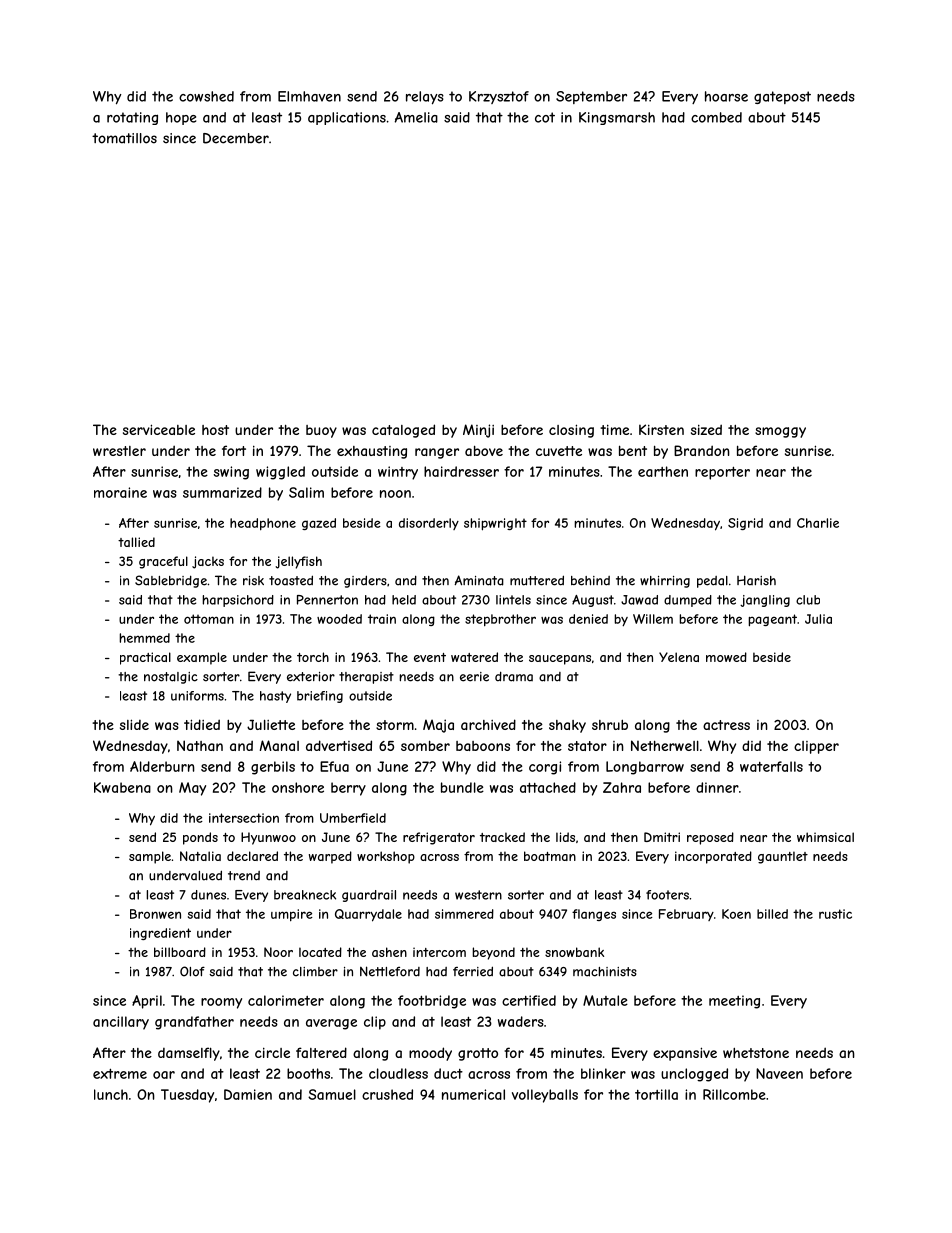 This screenshot has width=952, height=1233. I want to click on closing, so click(571, 431).
